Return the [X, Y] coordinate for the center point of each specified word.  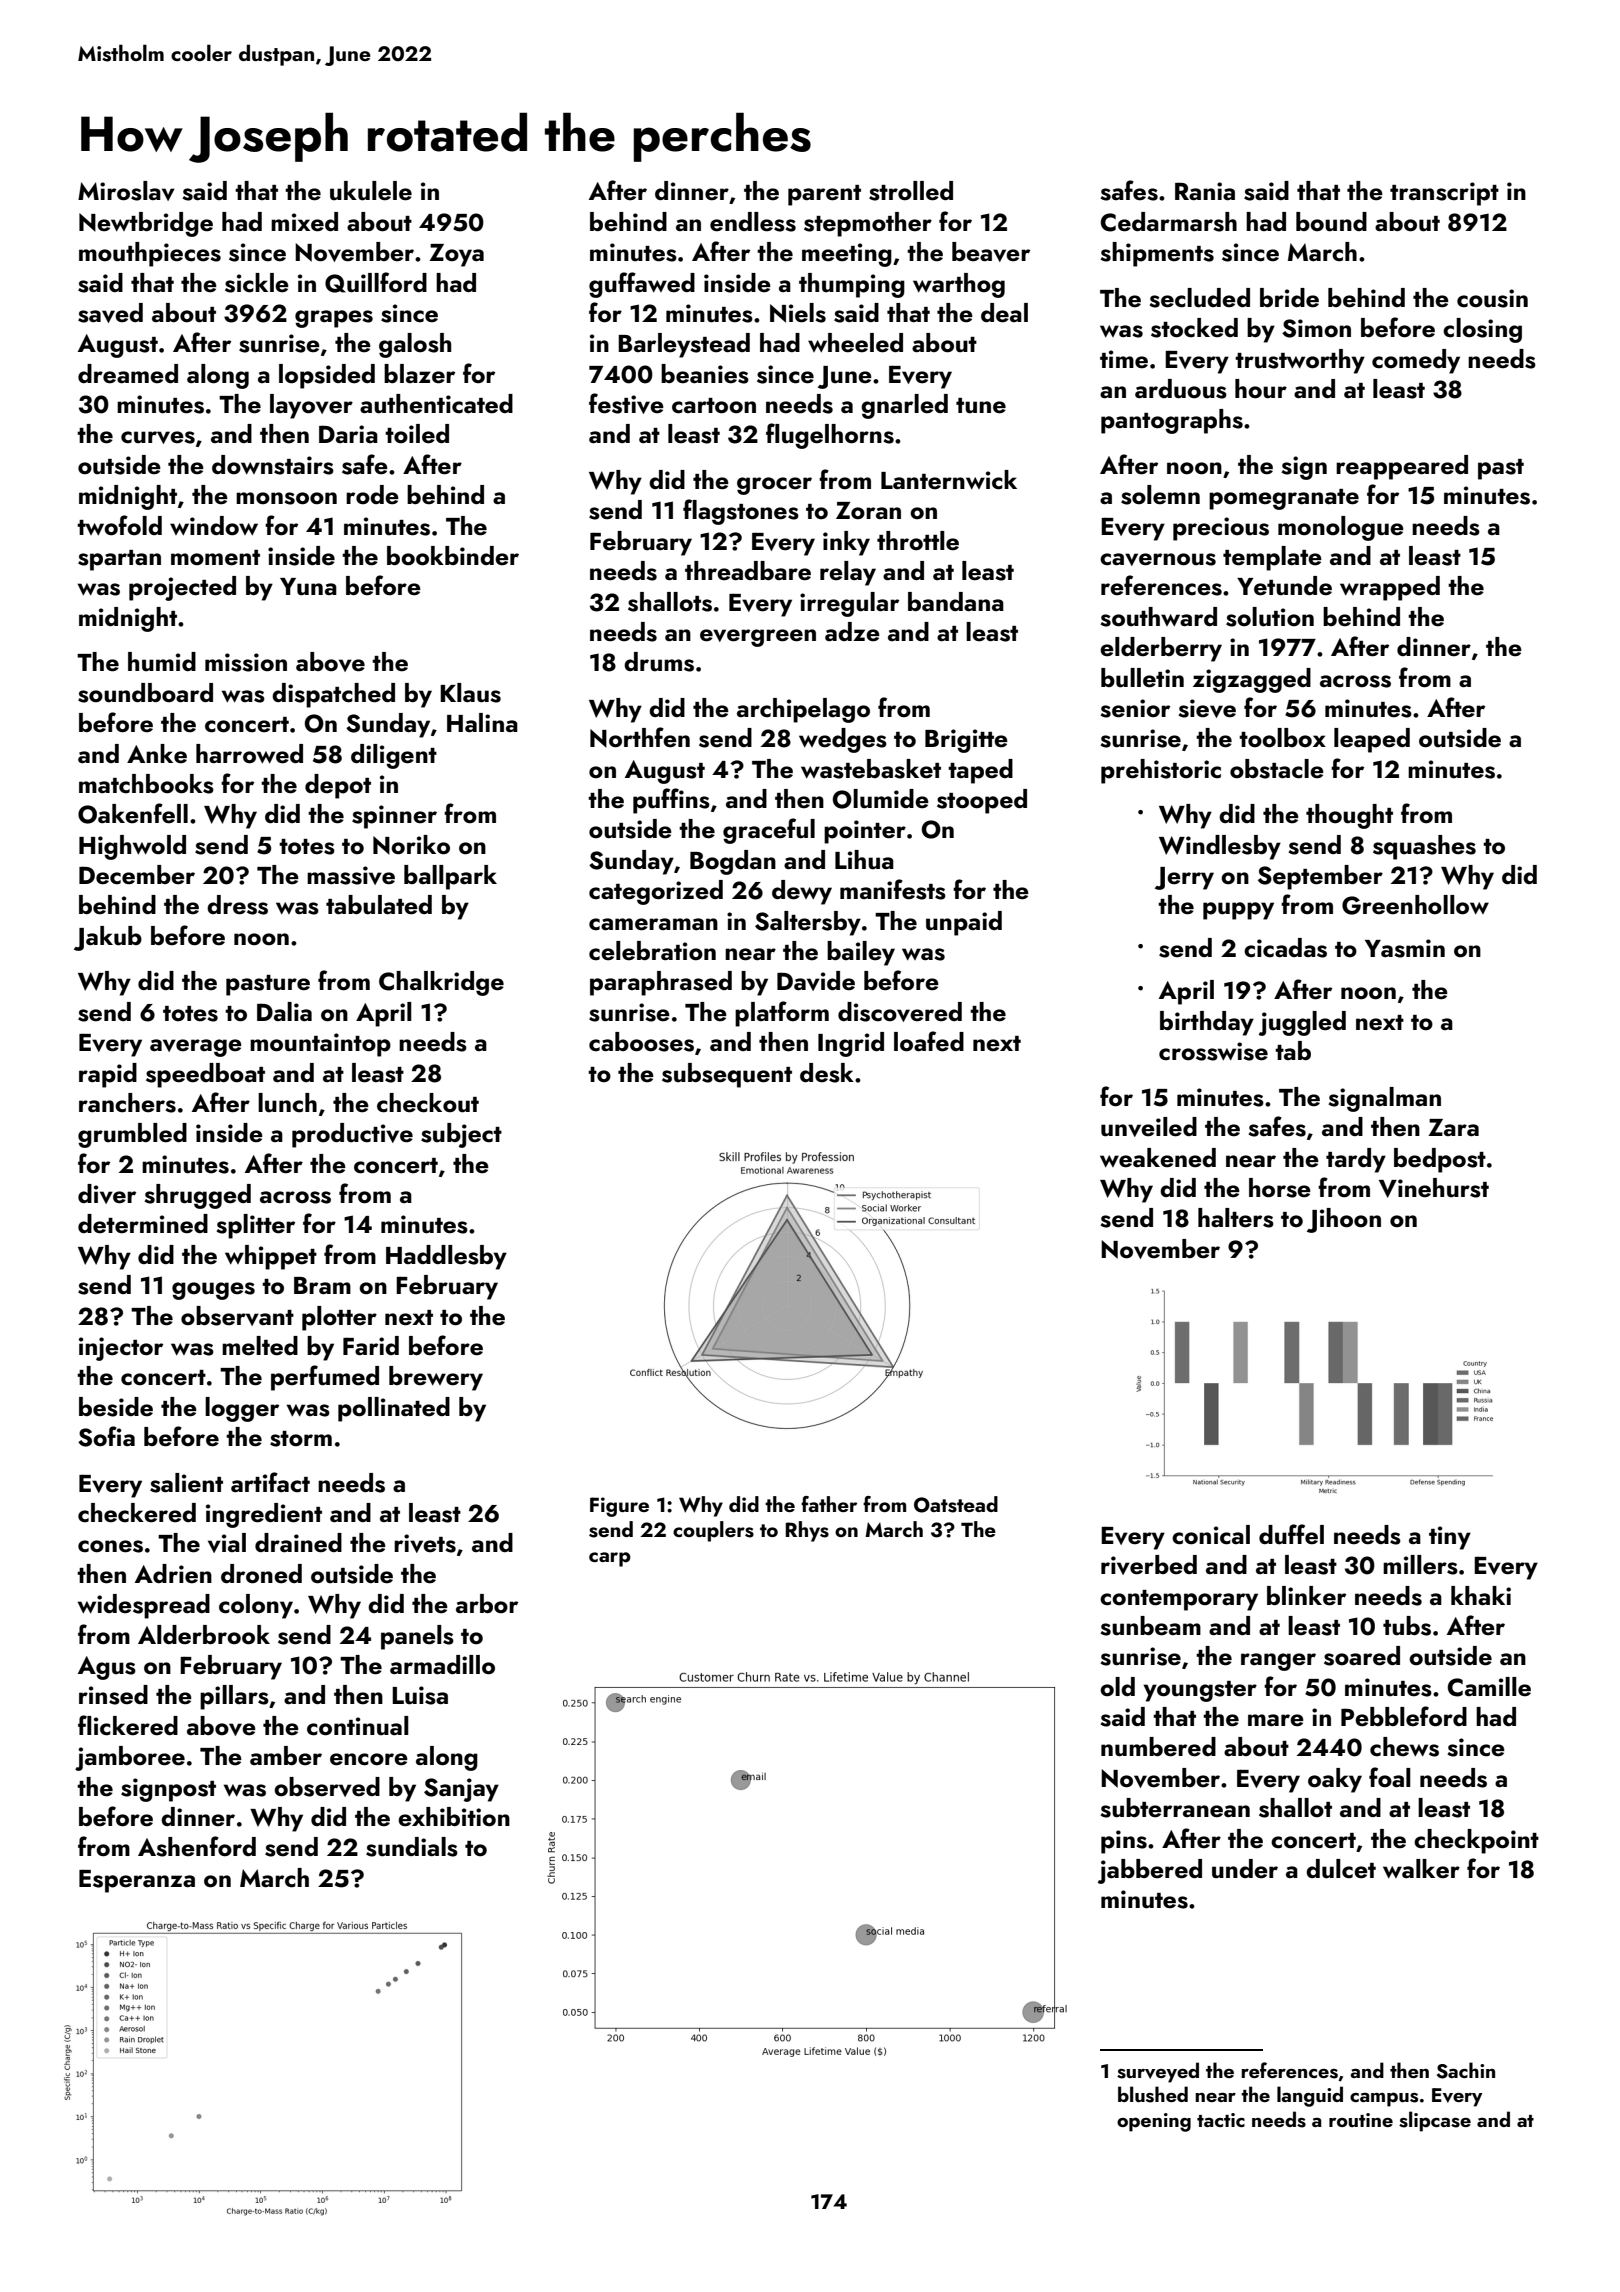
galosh [415, 345]
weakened [1158, 1158]
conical [1211, 1535]
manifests [893, 889]
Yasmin [1405, 948]
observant [237, 1316]
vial [227, 1543]
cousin [1492, 298]
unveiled [1149, 1127]
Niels [798, 313]
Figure [619, 1507]
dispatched [333, 695]
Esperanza [137, 1881]
